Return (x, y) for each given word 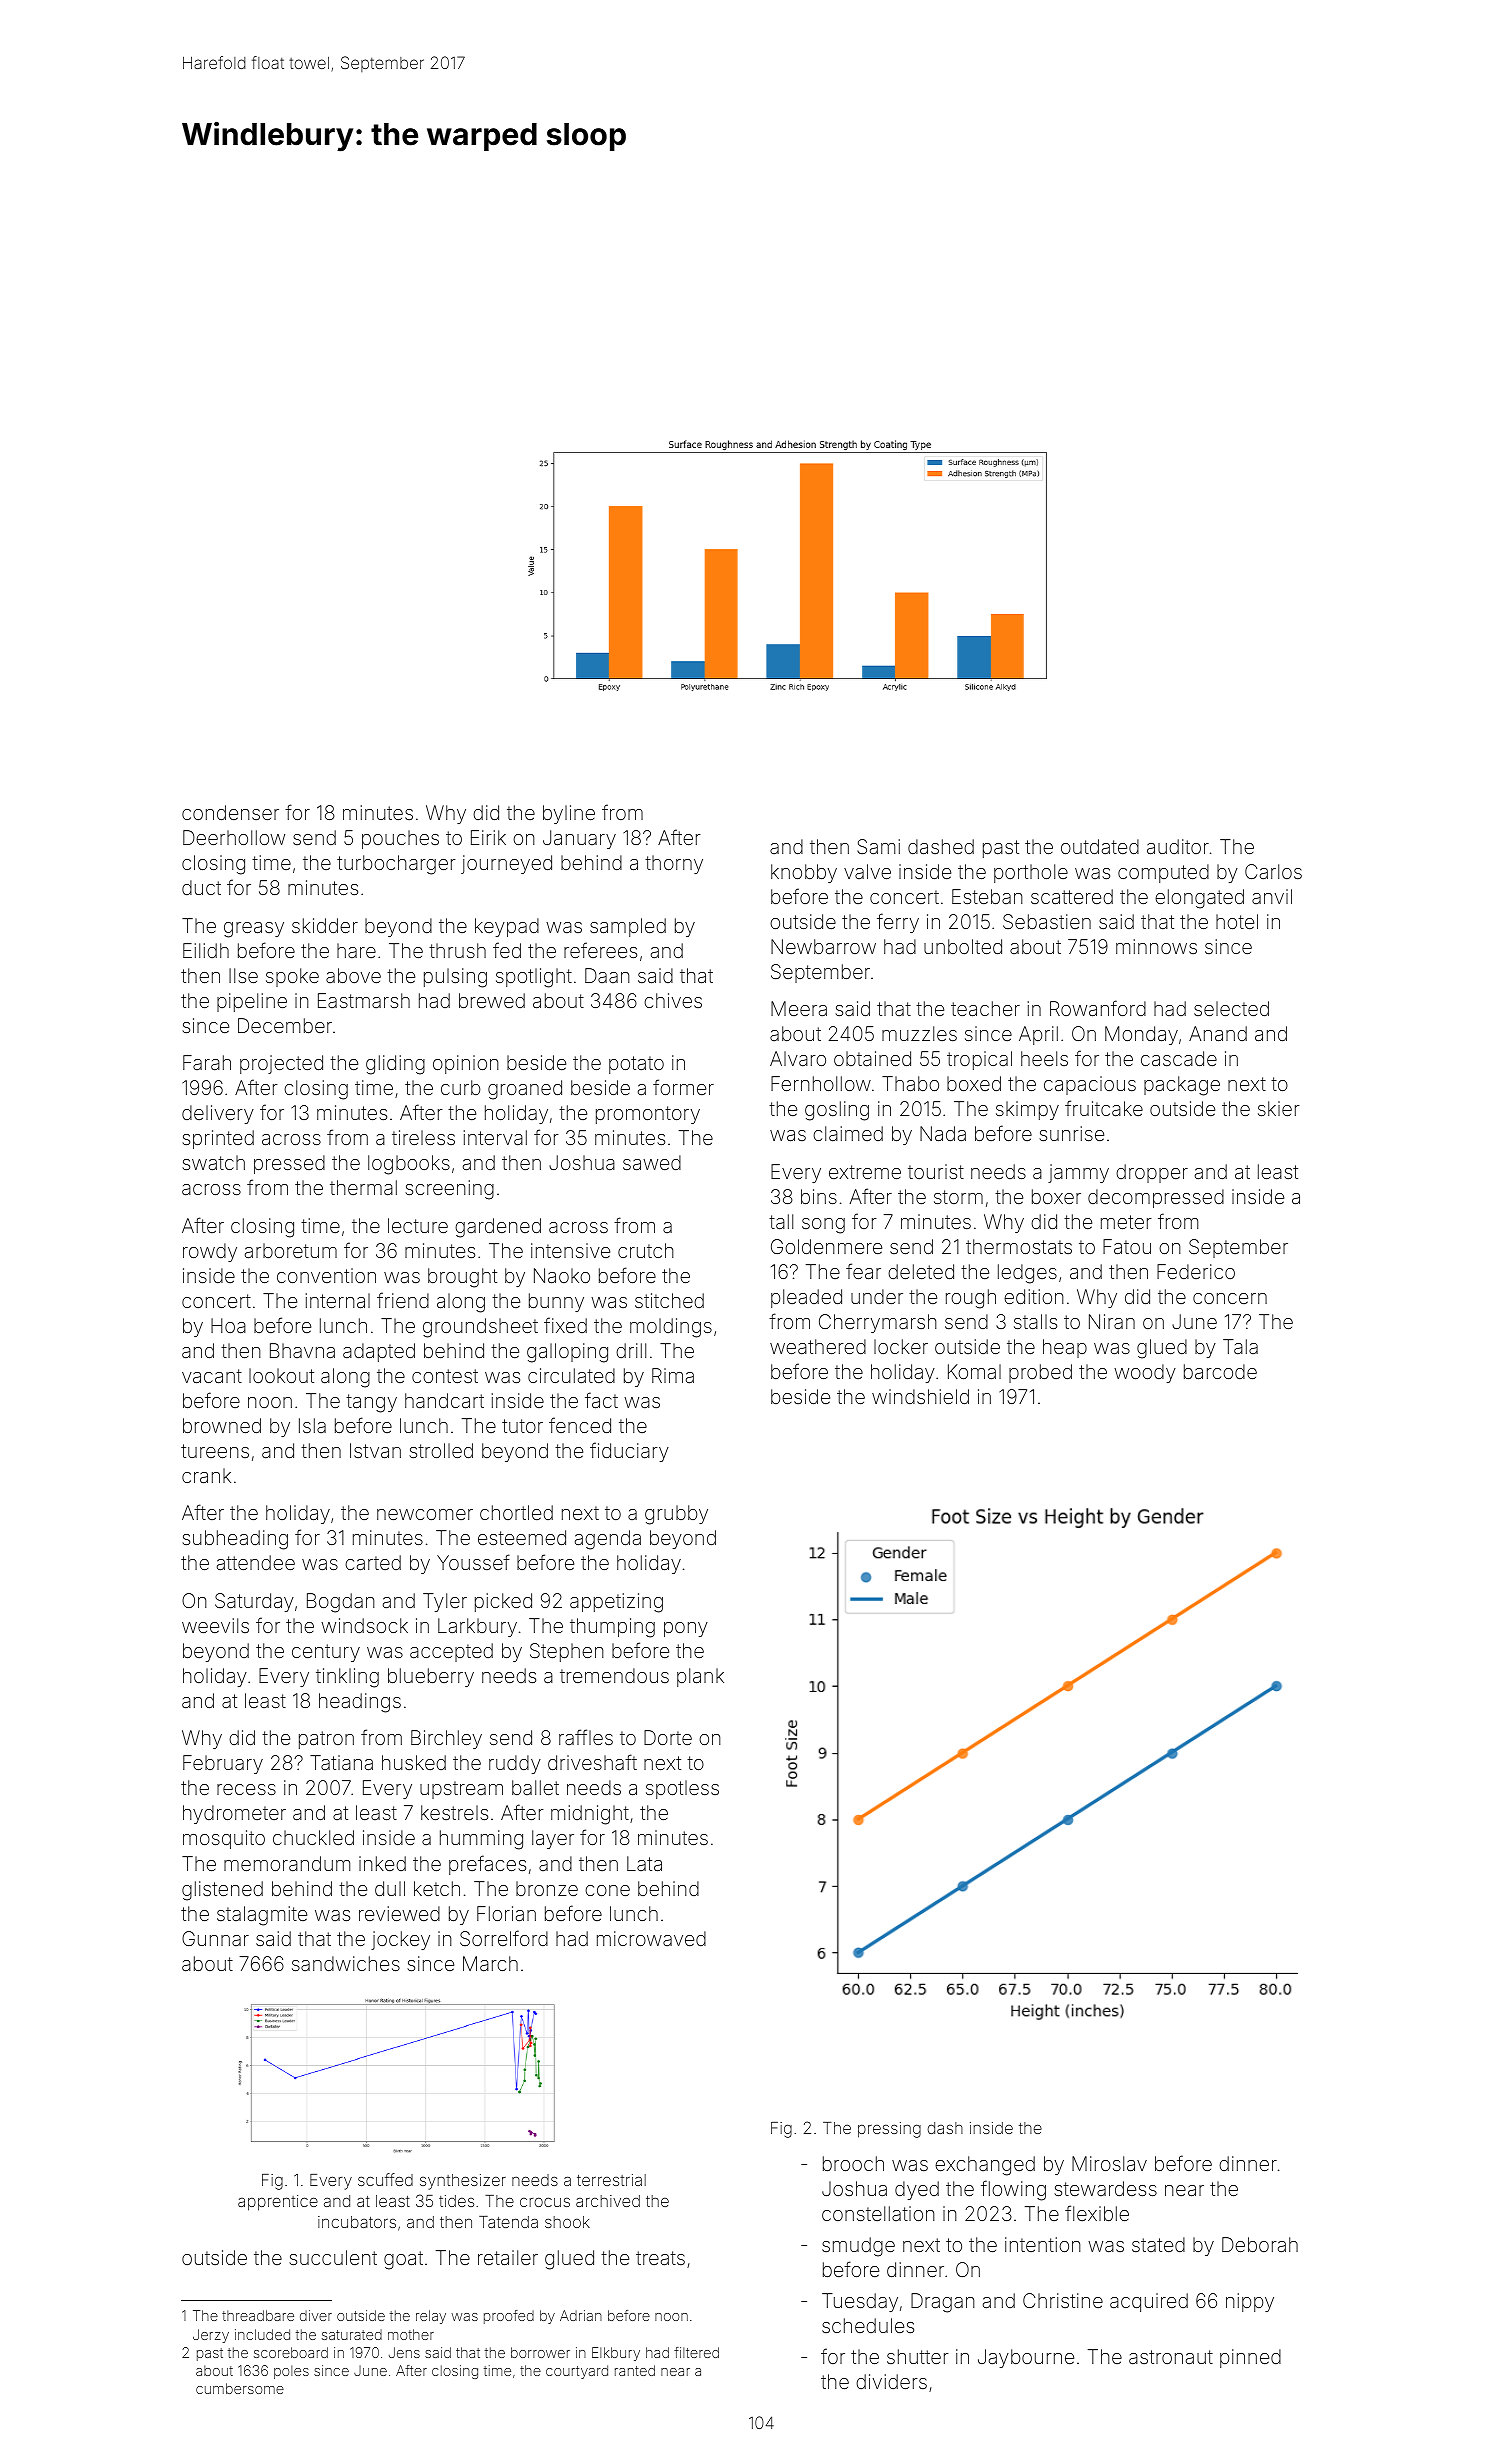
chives (673, 1000)
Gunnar (215, 1938)
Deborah (1260, 2244)
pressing (889, 2130)
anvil (1272, 896)
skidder (325, 925)
